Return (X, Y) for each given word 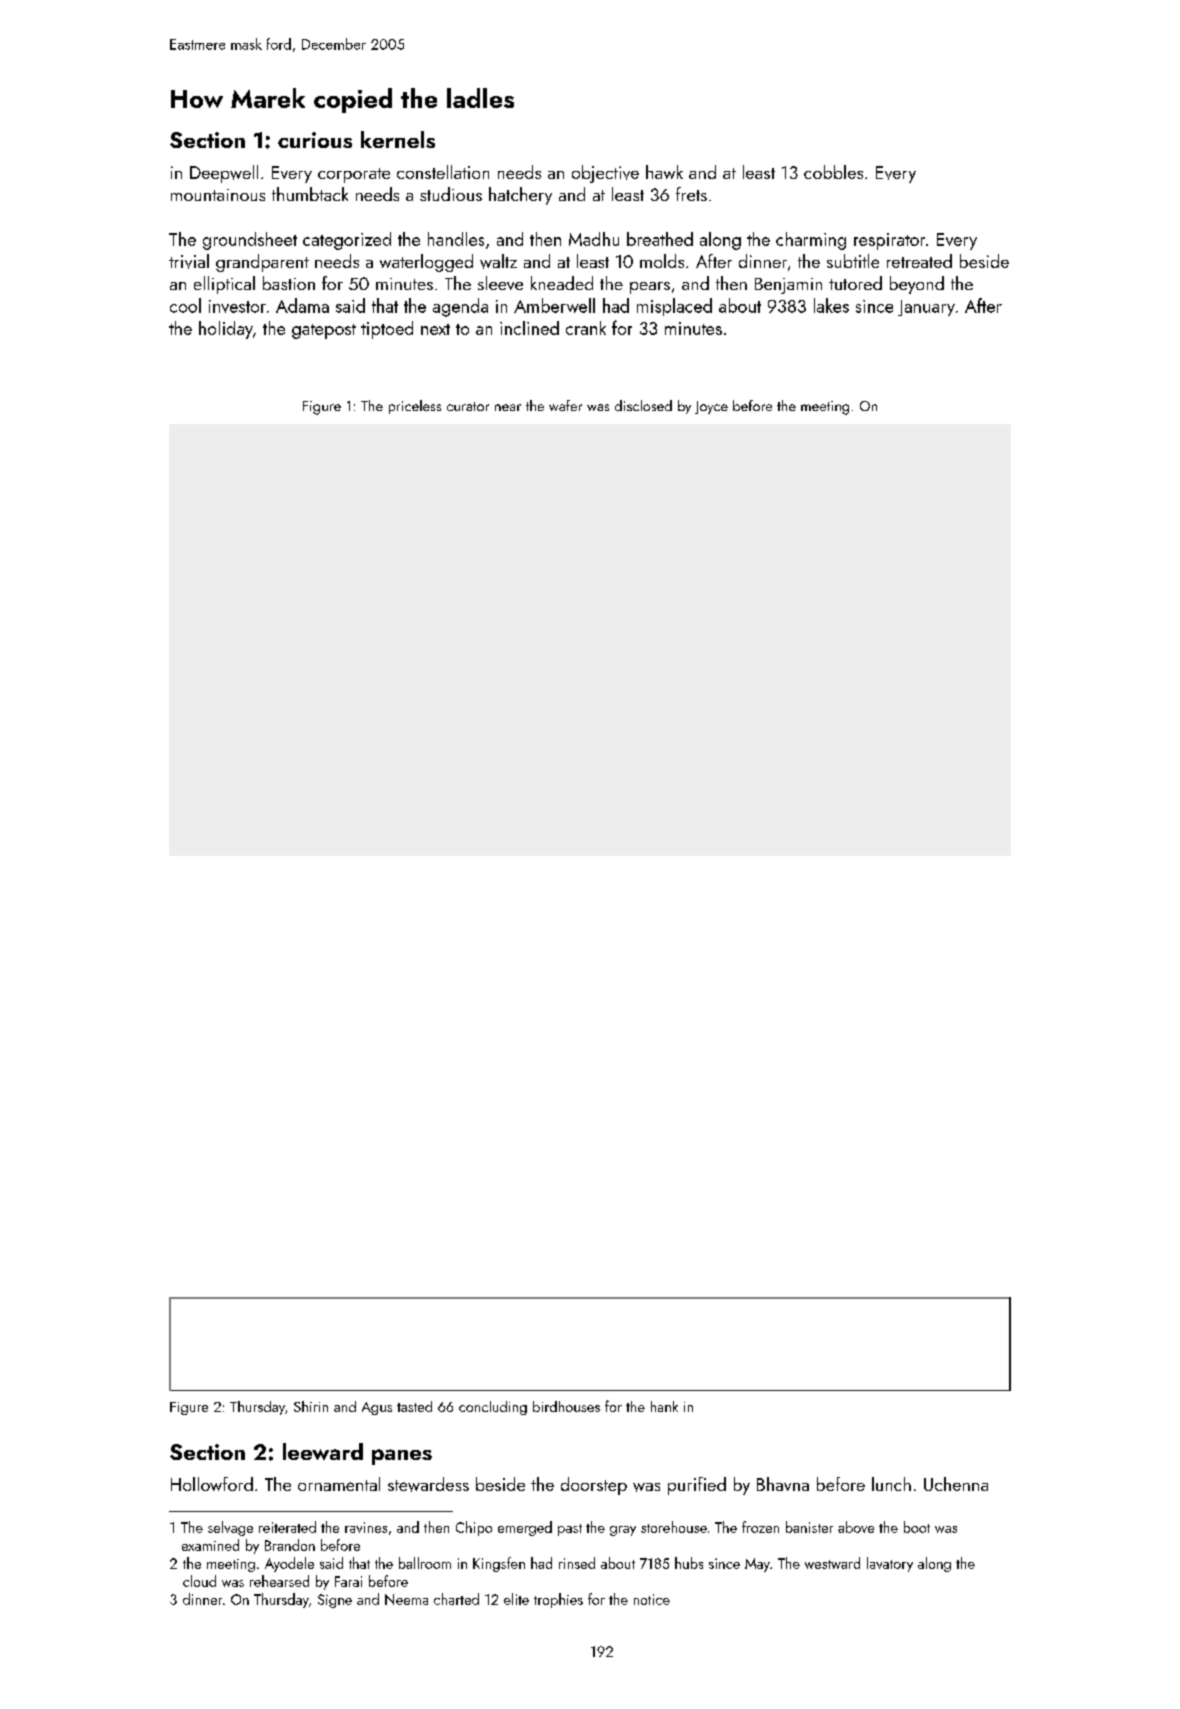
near (508, 407)
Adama (302, 305)
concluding (493, 1408)
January (926, 308)
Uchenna (956, 1484)
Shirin (311, 1406)
